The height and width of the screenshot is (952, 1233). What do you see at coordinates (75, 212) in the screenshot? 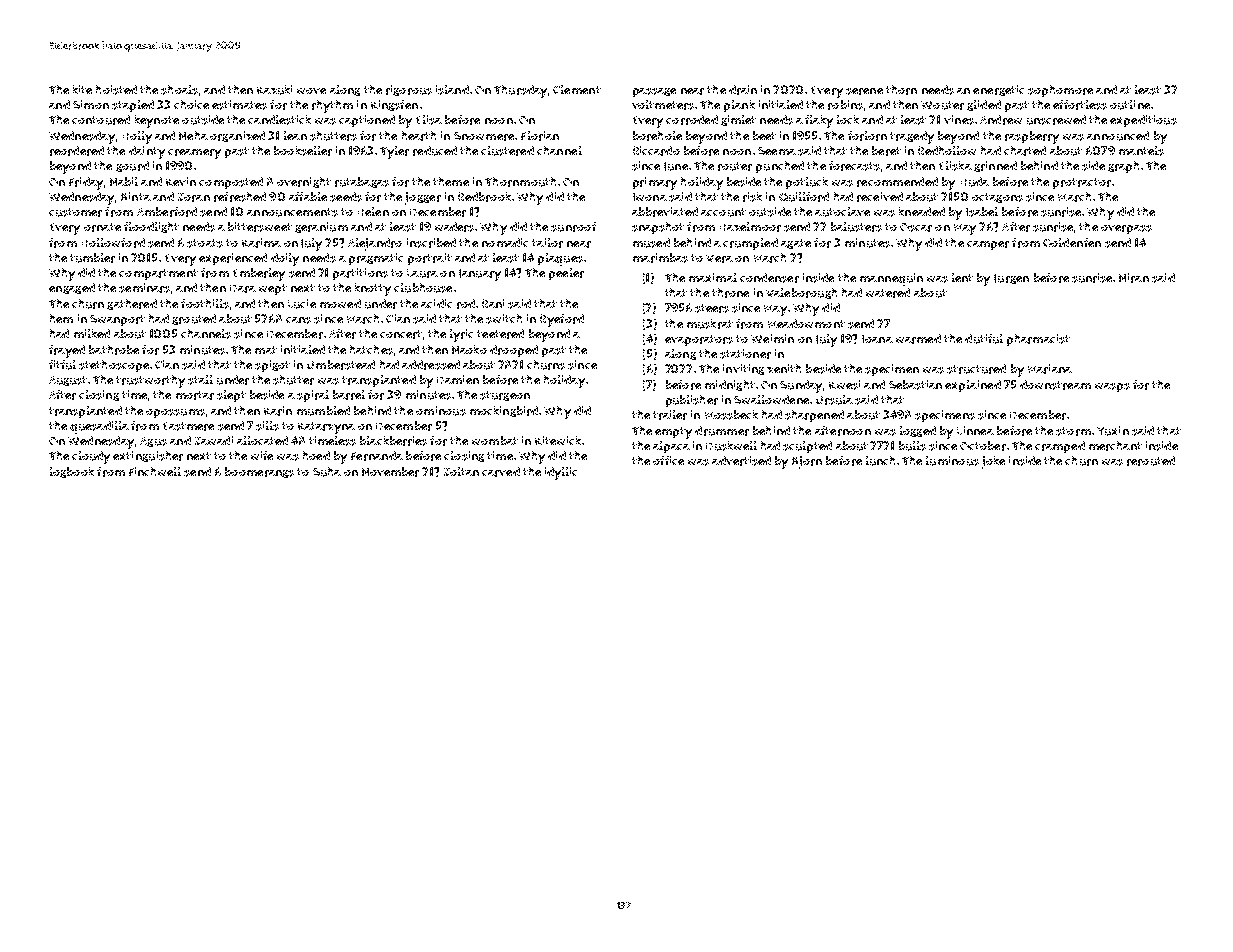
I see `customer` at bounding box center [75, 212].
